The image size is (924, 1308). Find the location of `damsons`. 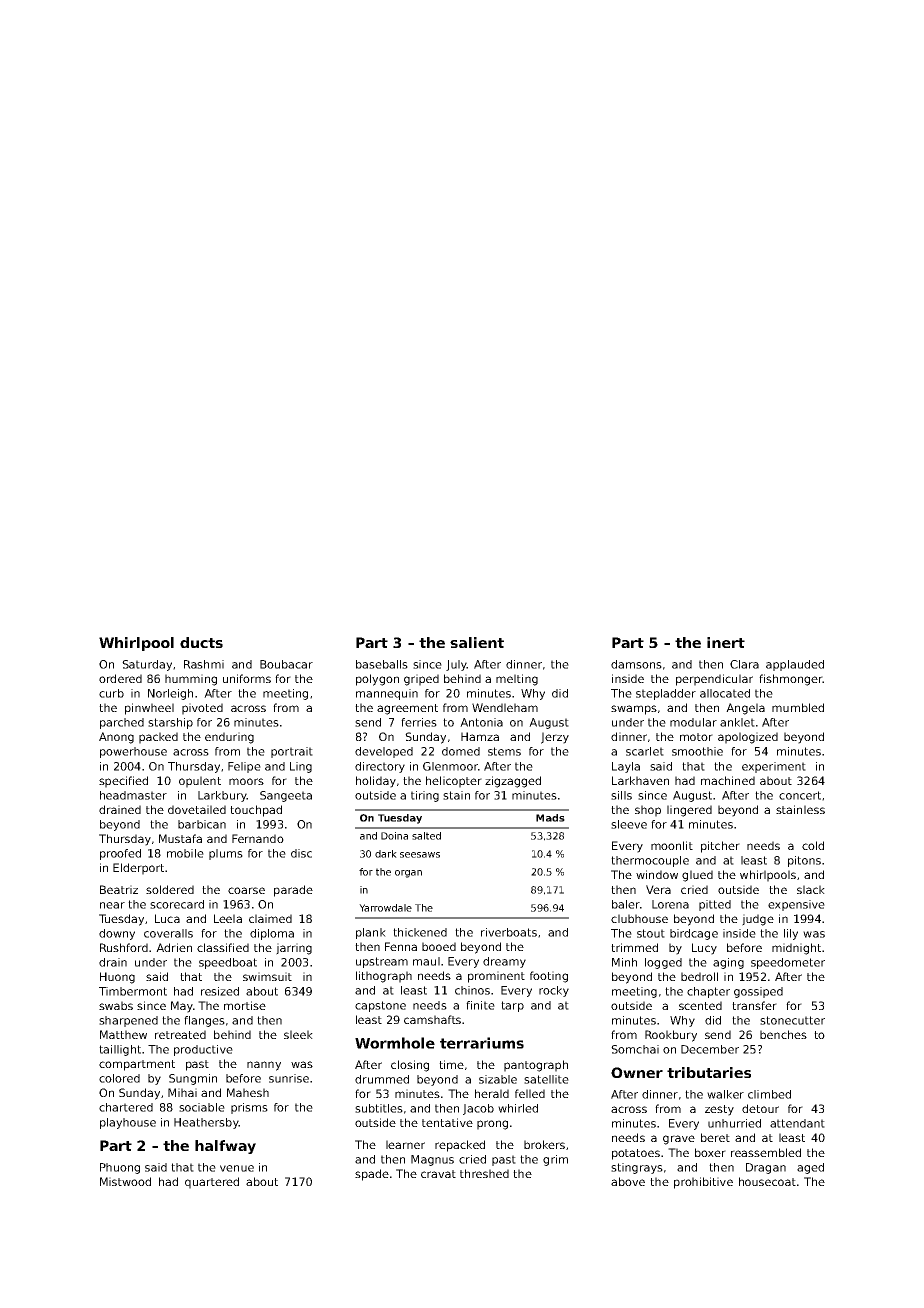

damsons is located at coordinates (636, 664).
